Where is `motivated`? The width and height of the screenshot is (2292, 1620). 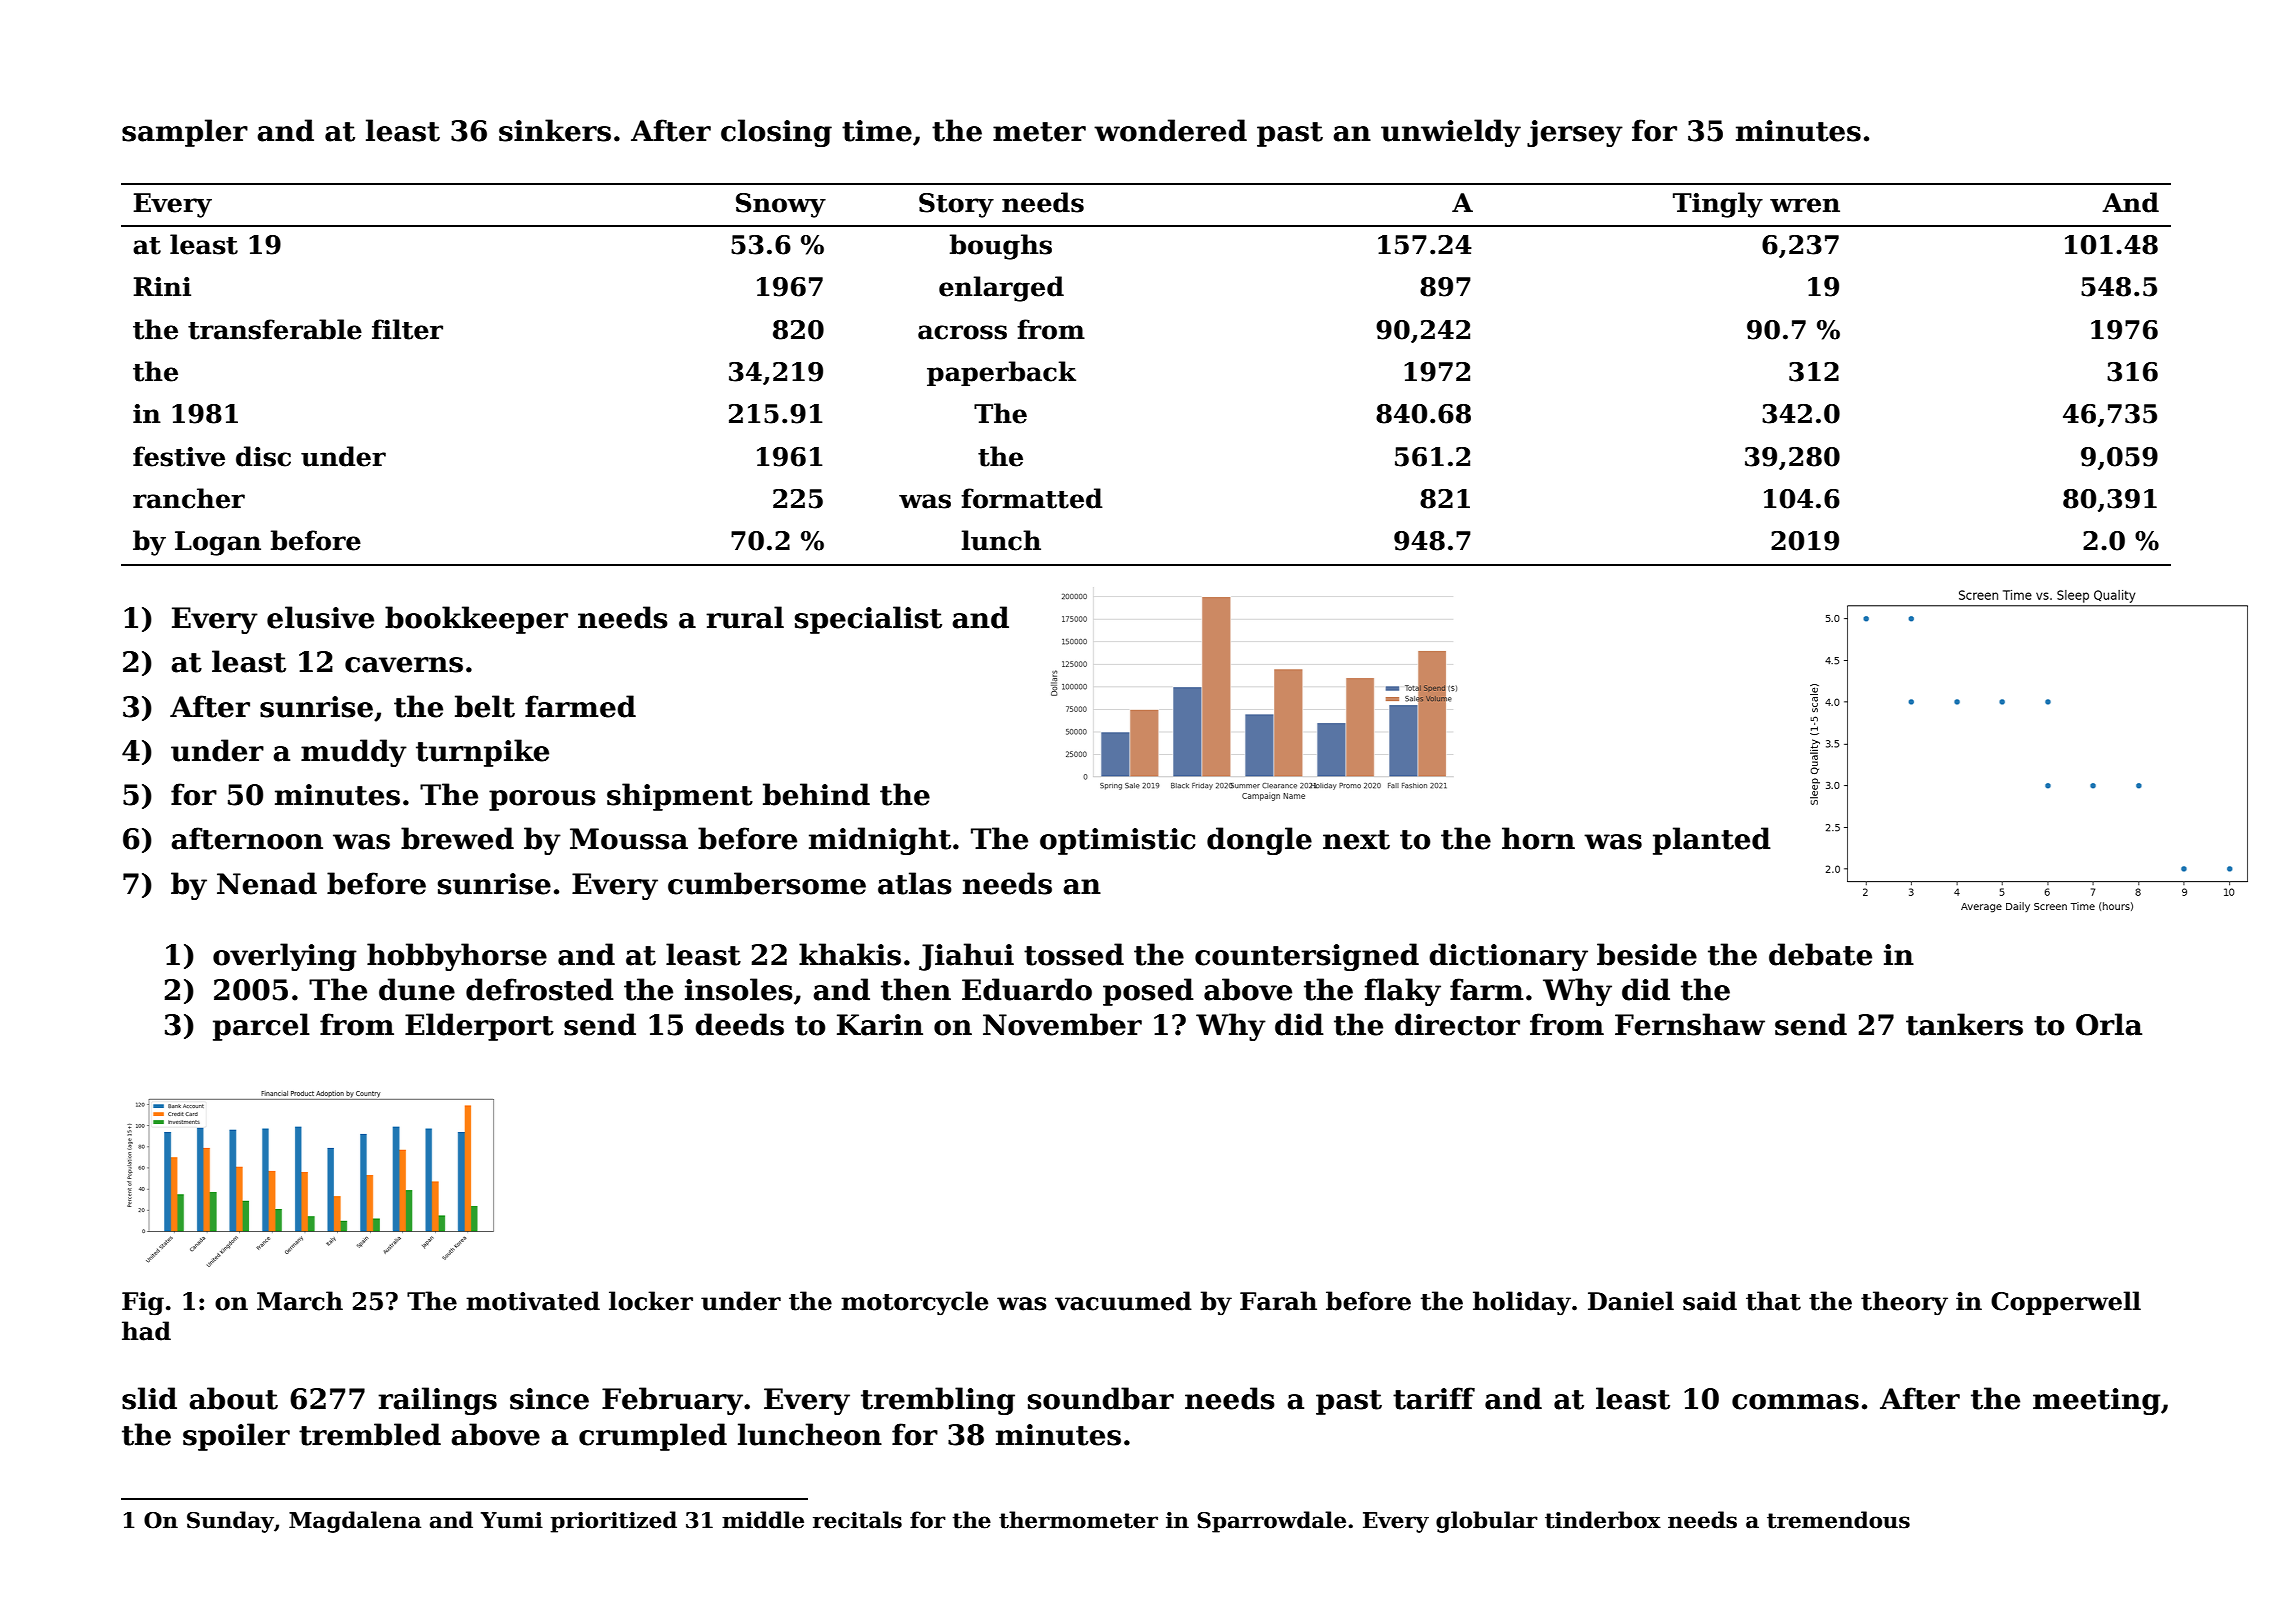 motivated is located at coordinates (533, 1301).
